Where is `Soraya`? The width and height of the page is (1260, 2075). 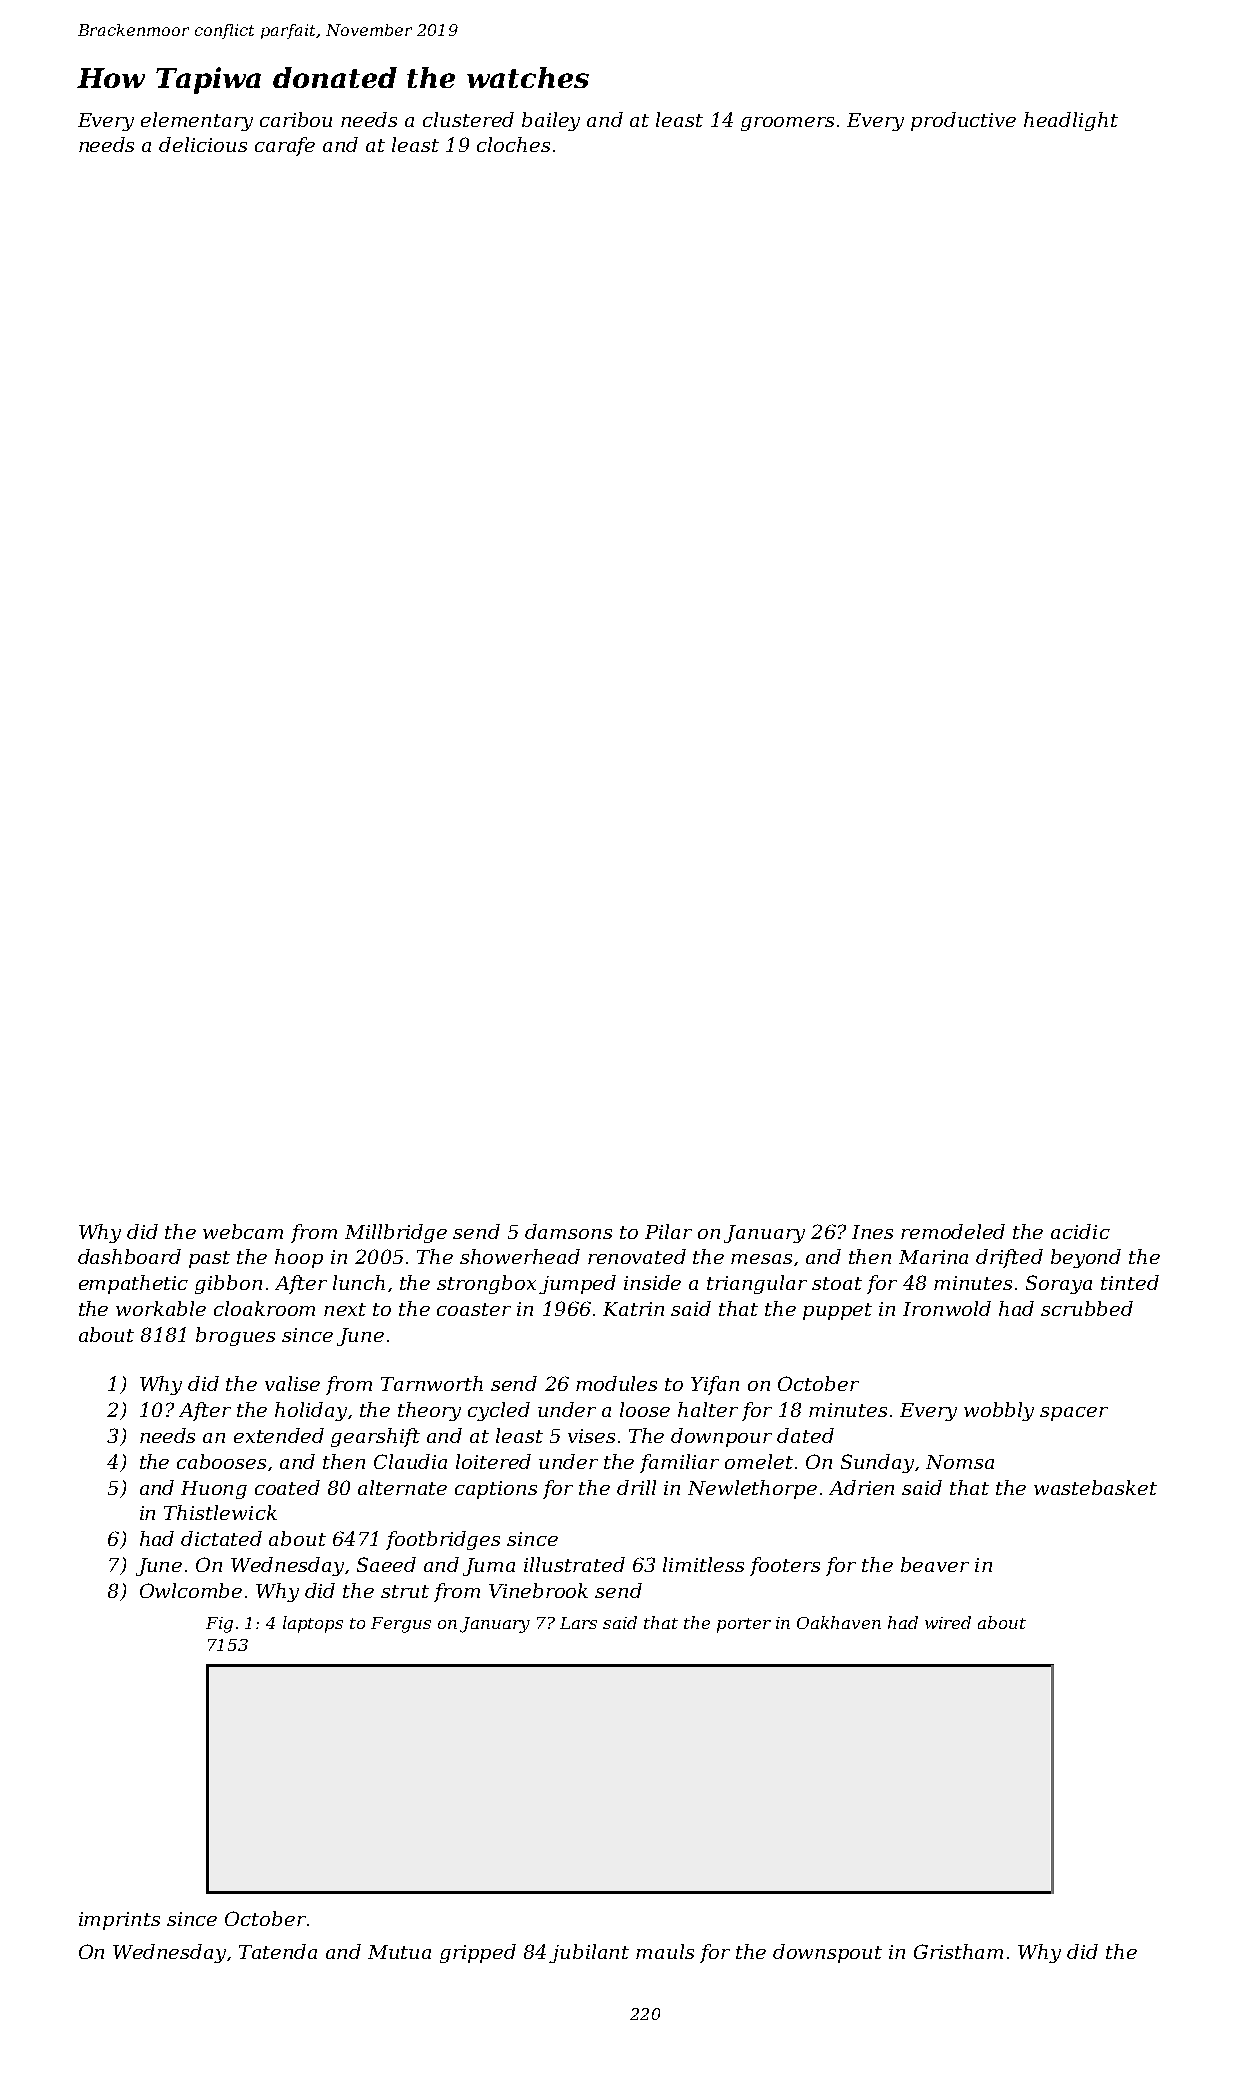
Soraya is located at coordinates (1059, 1284).
